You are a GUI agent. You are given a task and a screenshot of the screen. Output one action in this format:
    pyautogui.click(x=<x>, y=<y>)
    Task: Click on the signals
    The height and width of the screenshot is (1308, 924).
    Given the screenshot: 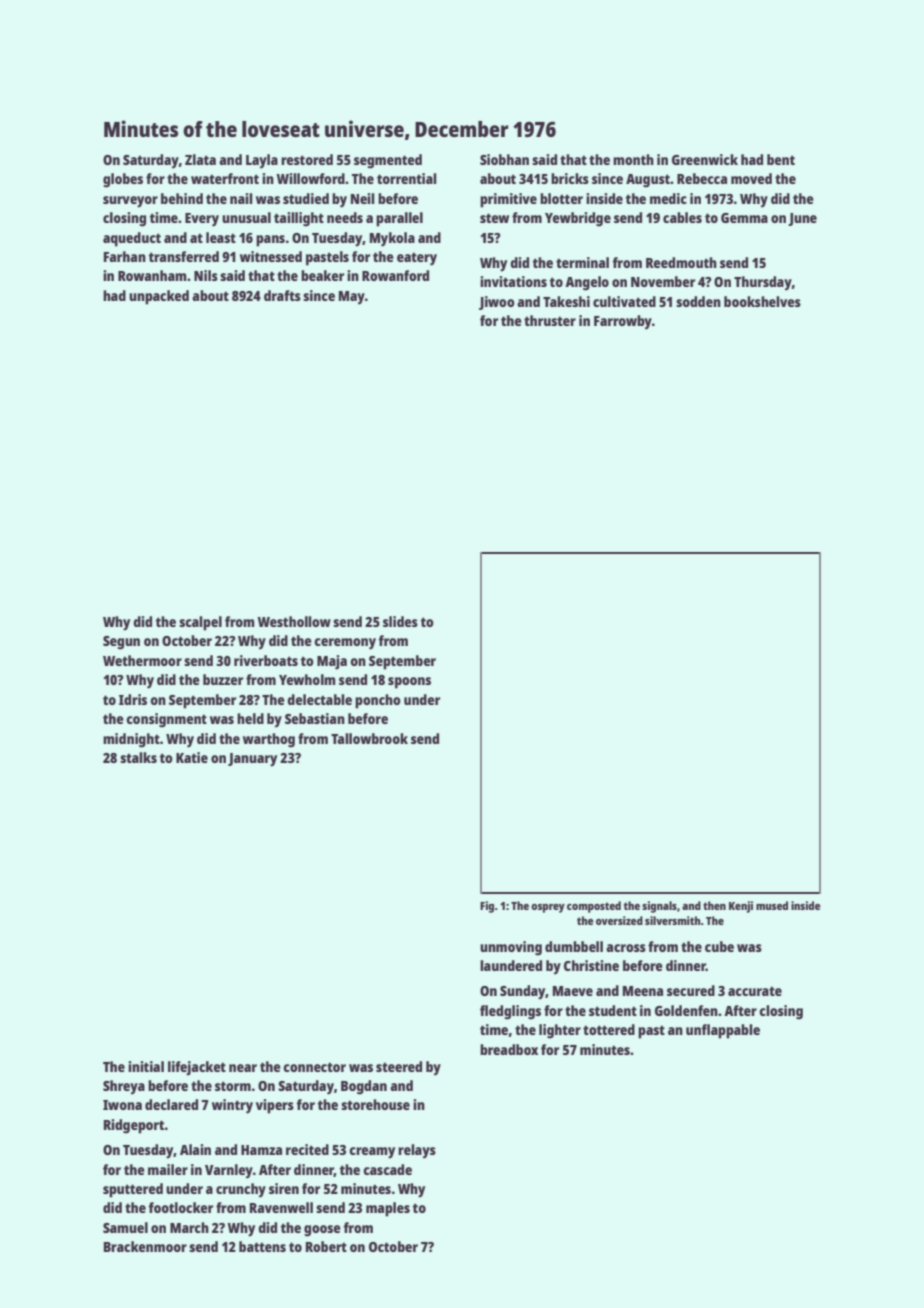 What is the action you would take?
    pyautogui.click(x=659, y=907)
